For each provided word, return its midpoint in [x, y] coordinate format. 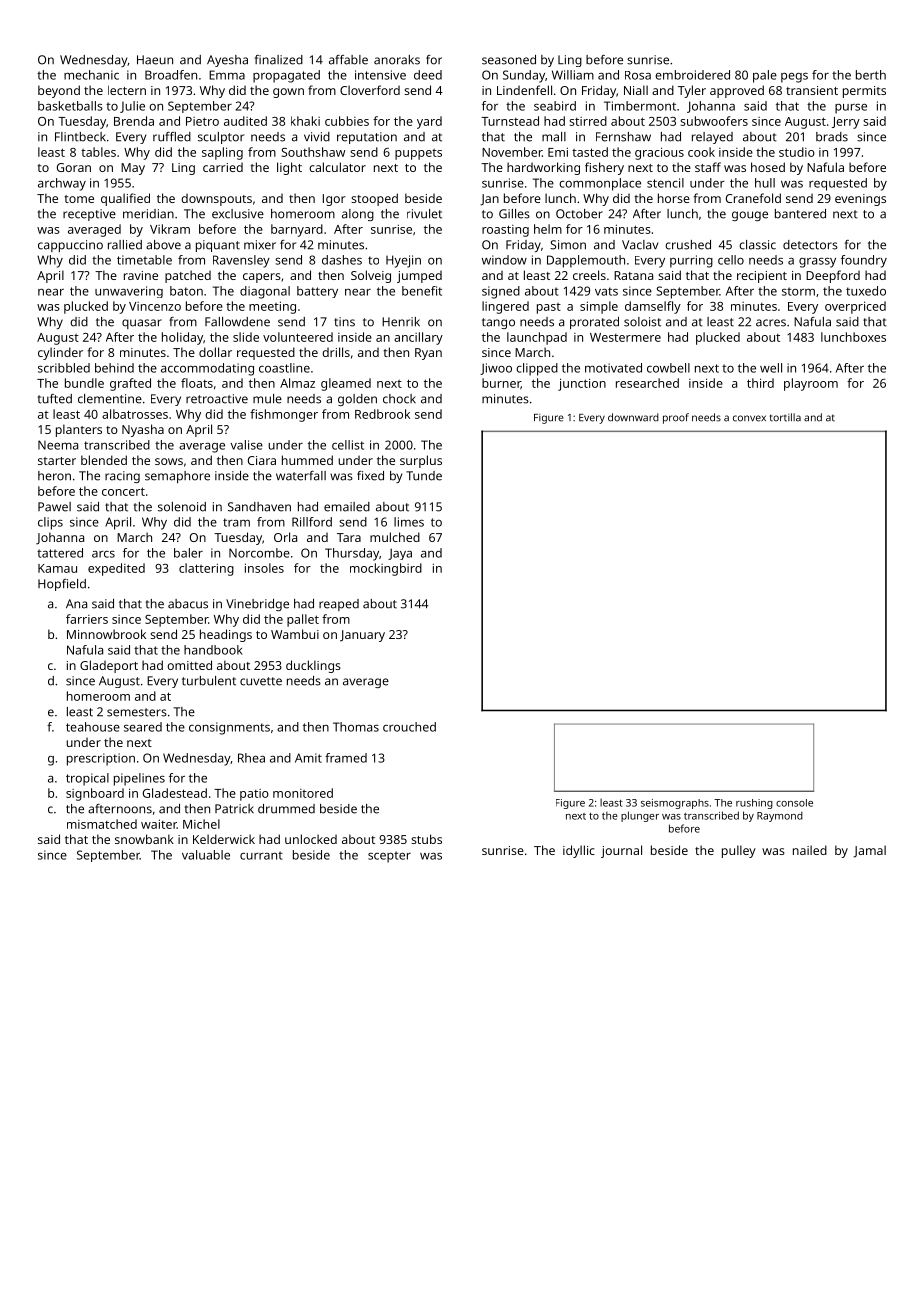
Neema [58, 445]
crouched [409, 727]
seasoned [509, 60]
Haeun [155, 60]
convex [749, 418]
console [794, 803]
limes [409, 522]
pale [765, 76]
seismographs [675, 804]
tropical [87, 779]
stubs [426, 839]
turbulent [209, 681]
